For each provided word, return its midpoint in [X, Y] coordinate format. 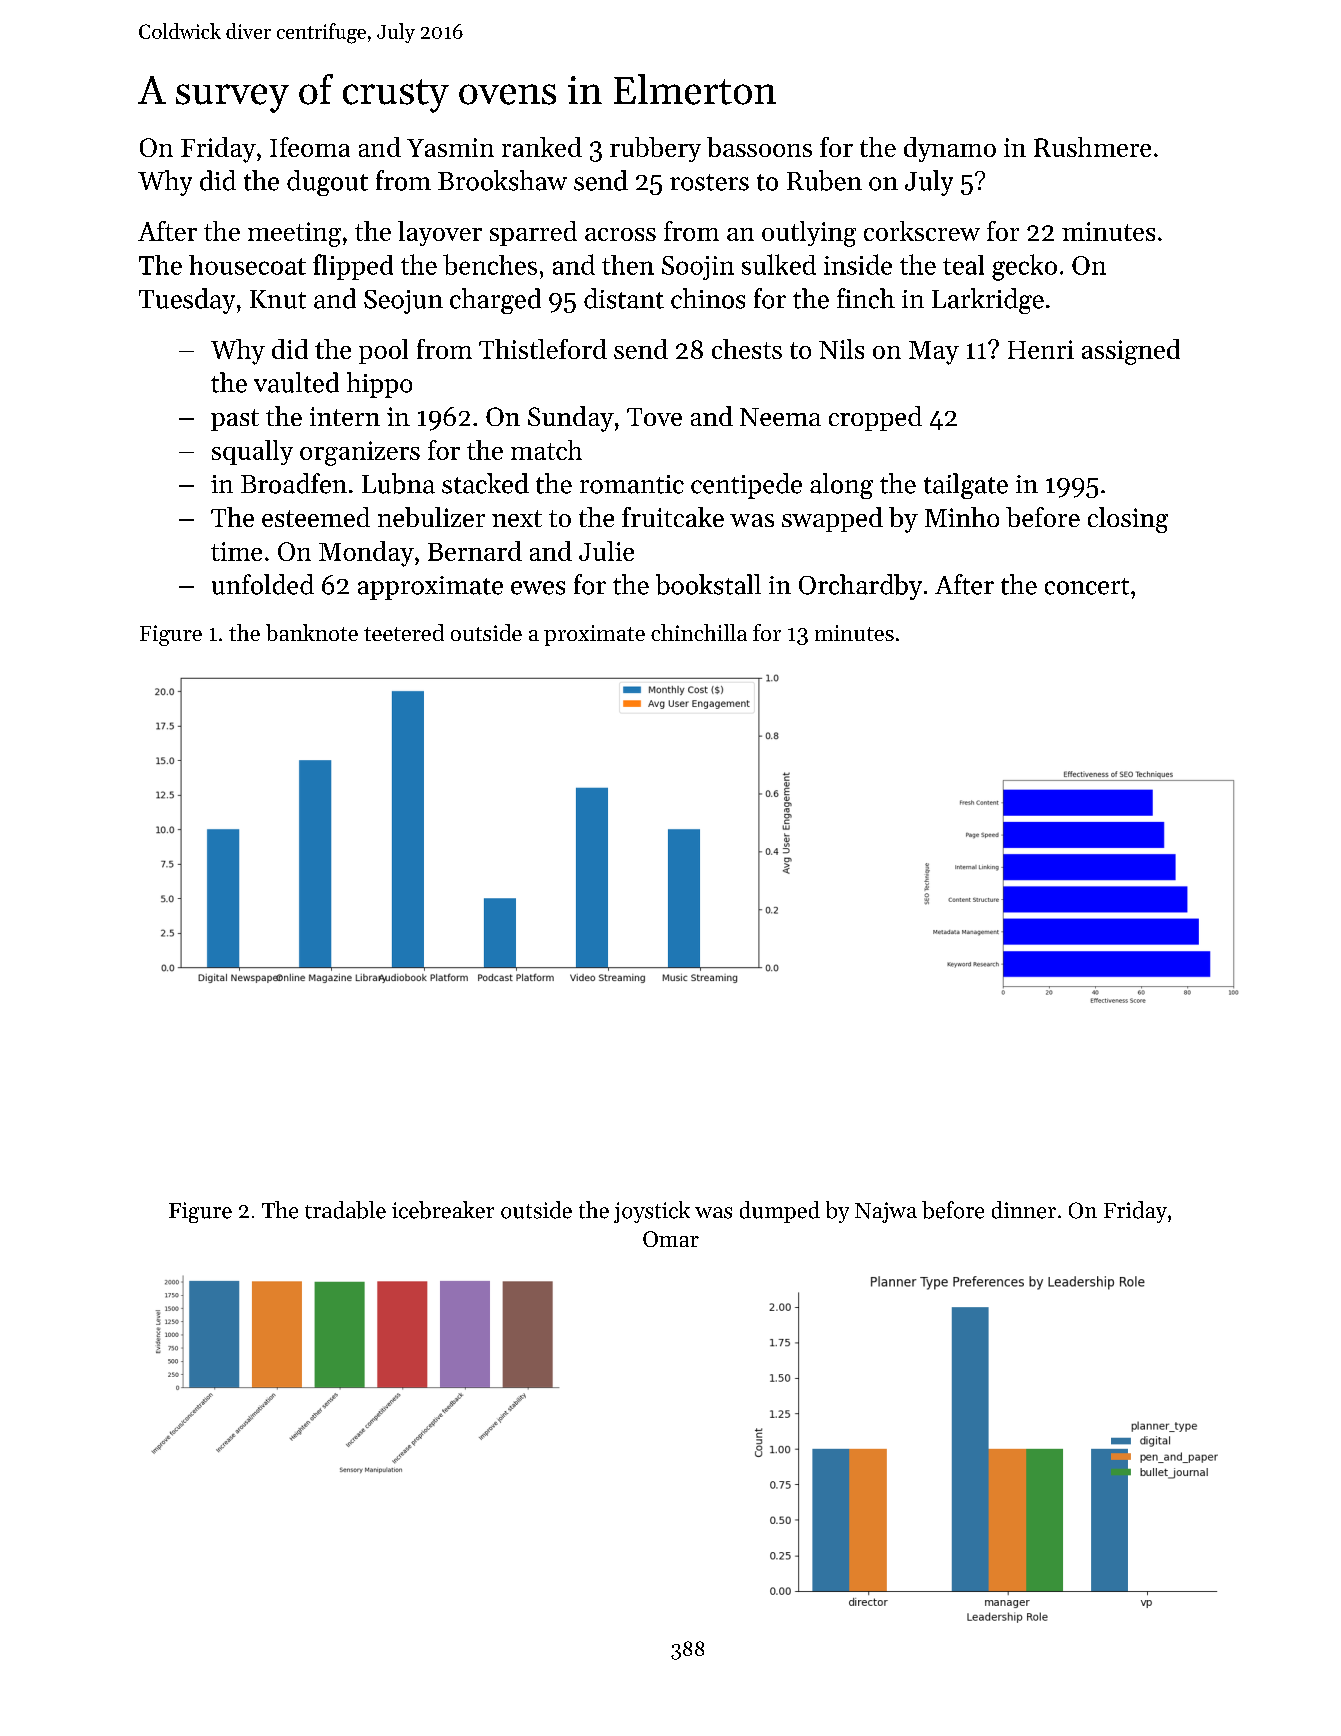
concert [1087, 586]
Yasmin [450, 147]
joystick [652, 1212]
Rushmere [1092, 147]
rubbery [655, 149]
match [546, 450]
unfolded [263, 584]
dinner [1024, 1210]
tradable [345, 1210]
